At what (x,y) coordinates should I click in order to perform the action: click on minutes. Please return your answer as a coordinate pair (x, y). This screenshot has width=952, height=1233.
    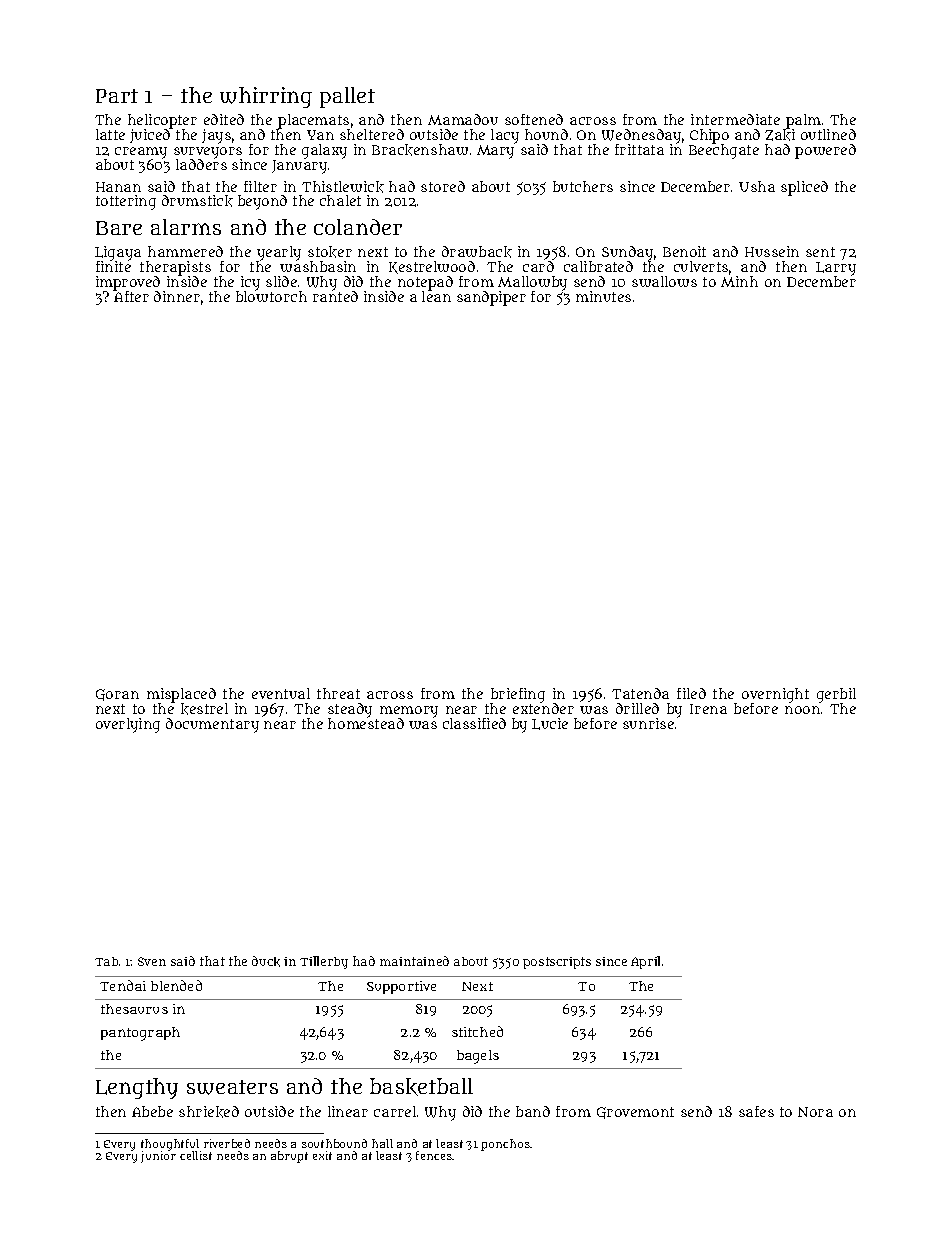
    Looking at the image, I should click on (603, 296).
